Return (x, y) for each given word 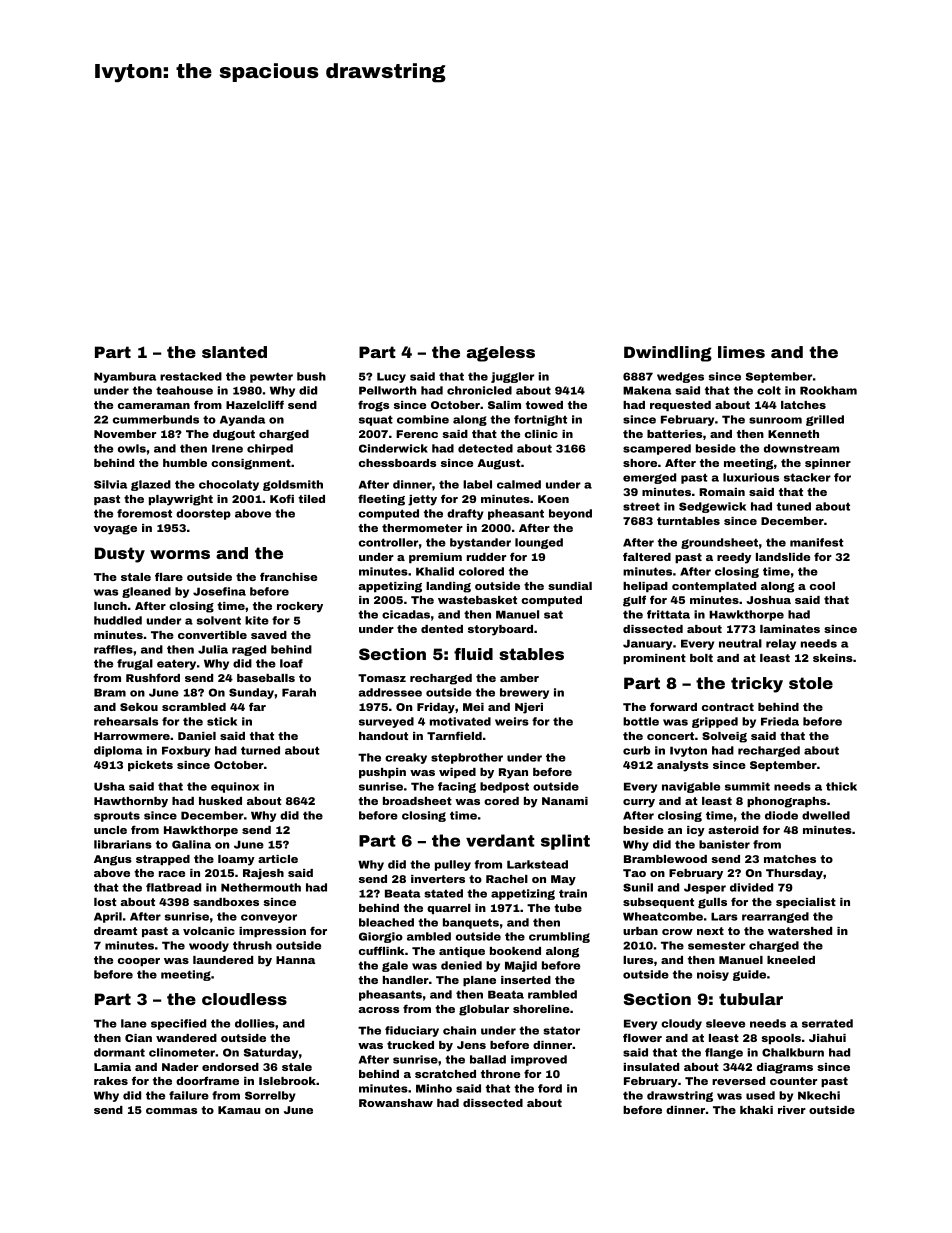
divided (751, 887)
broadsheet (417, 801)
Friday (436, 708)
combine (423, 419)
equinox (235, 787)
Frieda (780, 721)
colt (769, 390)
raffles (113, 649)
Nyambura (125, 377)
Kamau (239, 1110)
